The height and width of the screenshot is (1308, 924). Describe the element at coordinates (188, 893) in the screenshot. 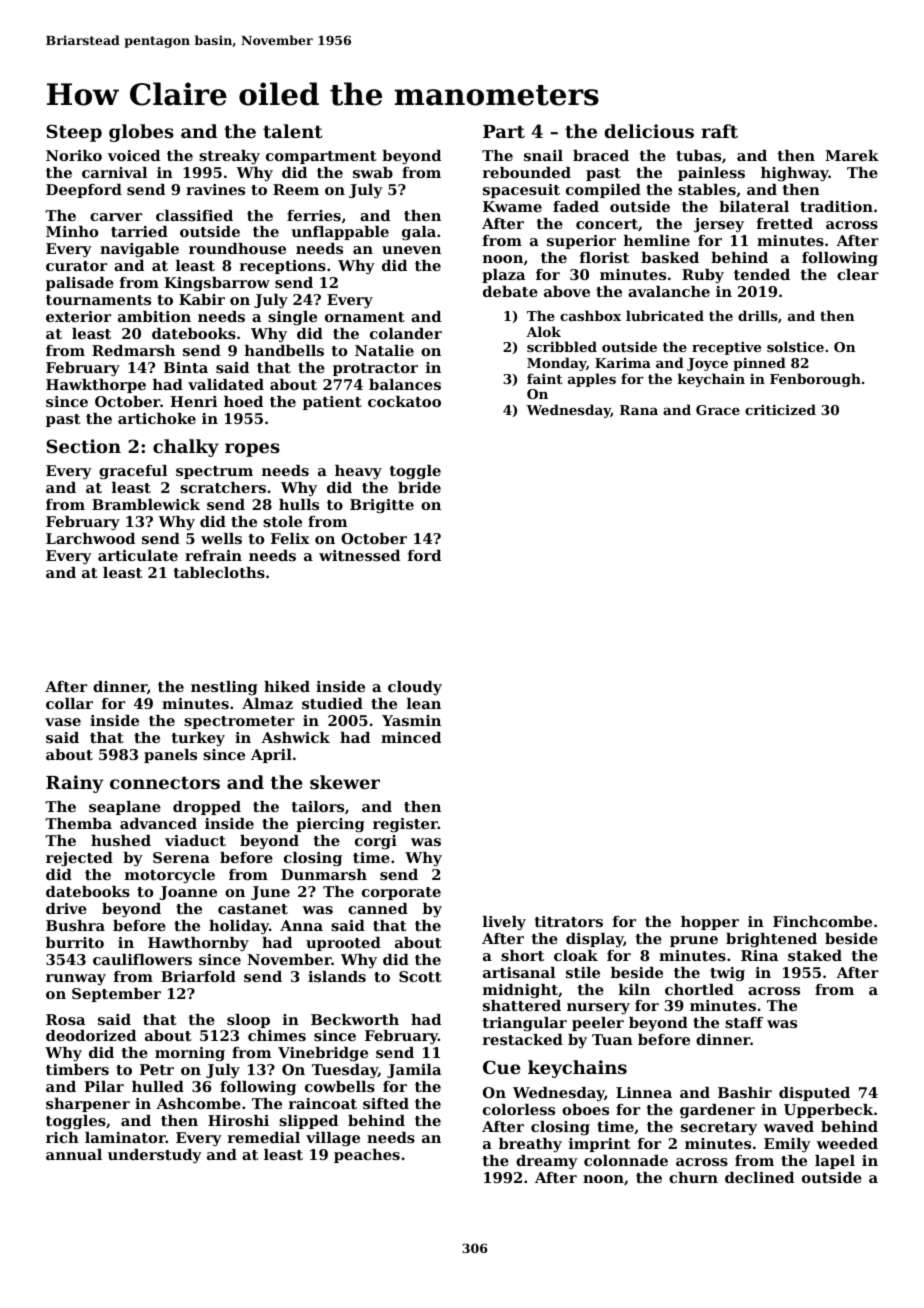

I see `Joanne` at that location.
